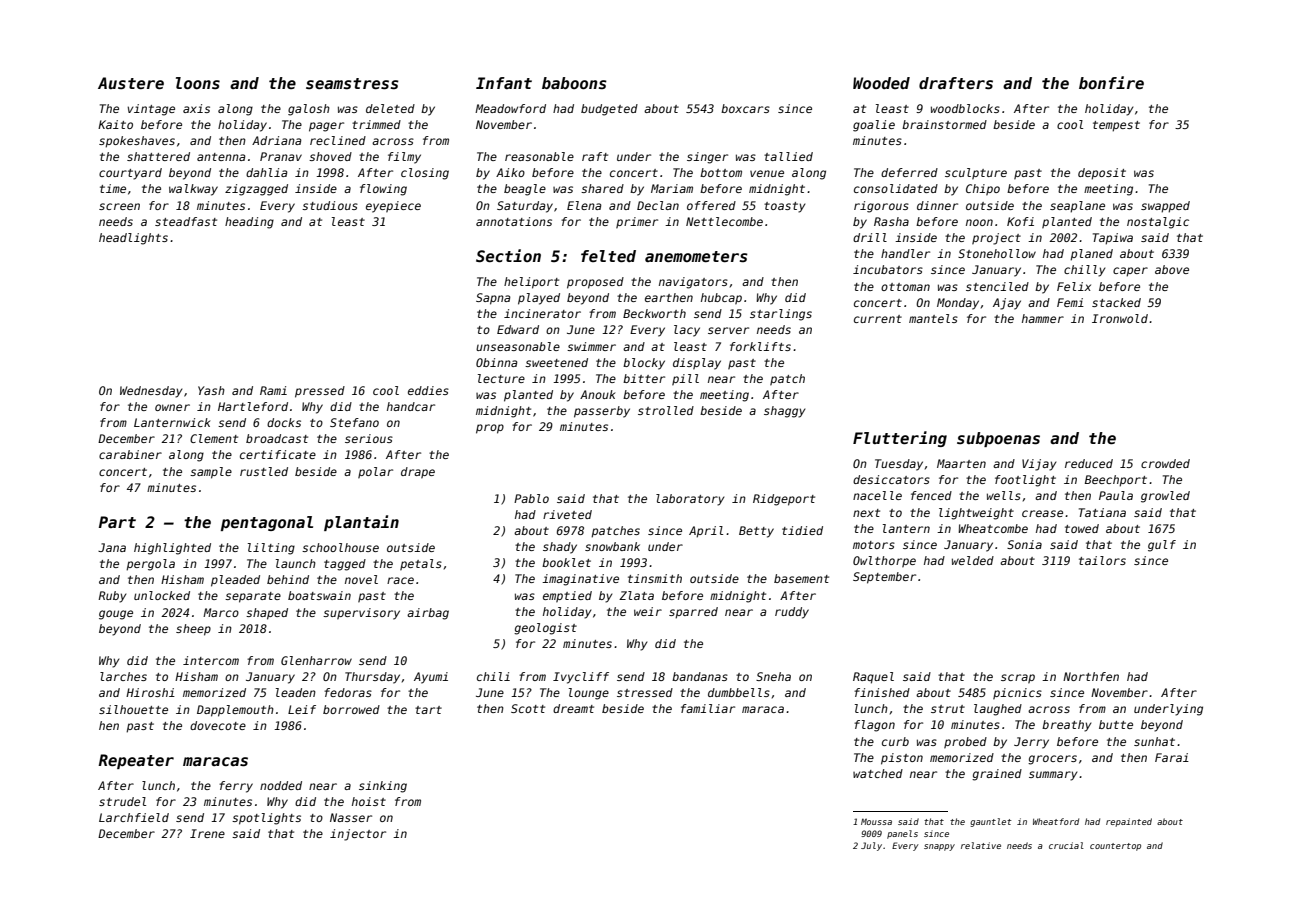 The width and height of the page is (1308, 924). I want to click on swapped, so click(1165, 207).
